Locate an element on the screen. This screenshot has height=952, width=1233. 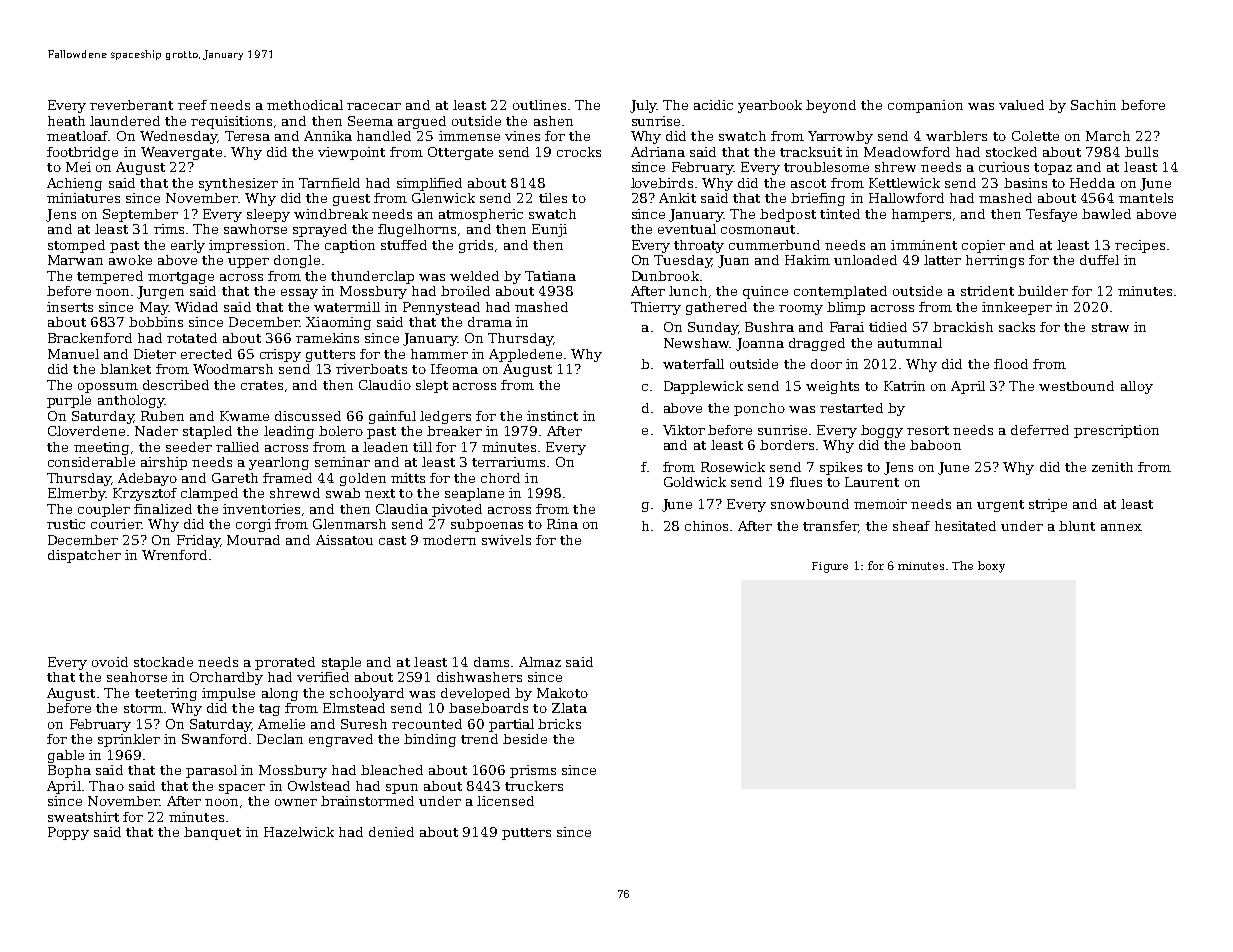
Wrenford is located at coordinates (174, 555).
